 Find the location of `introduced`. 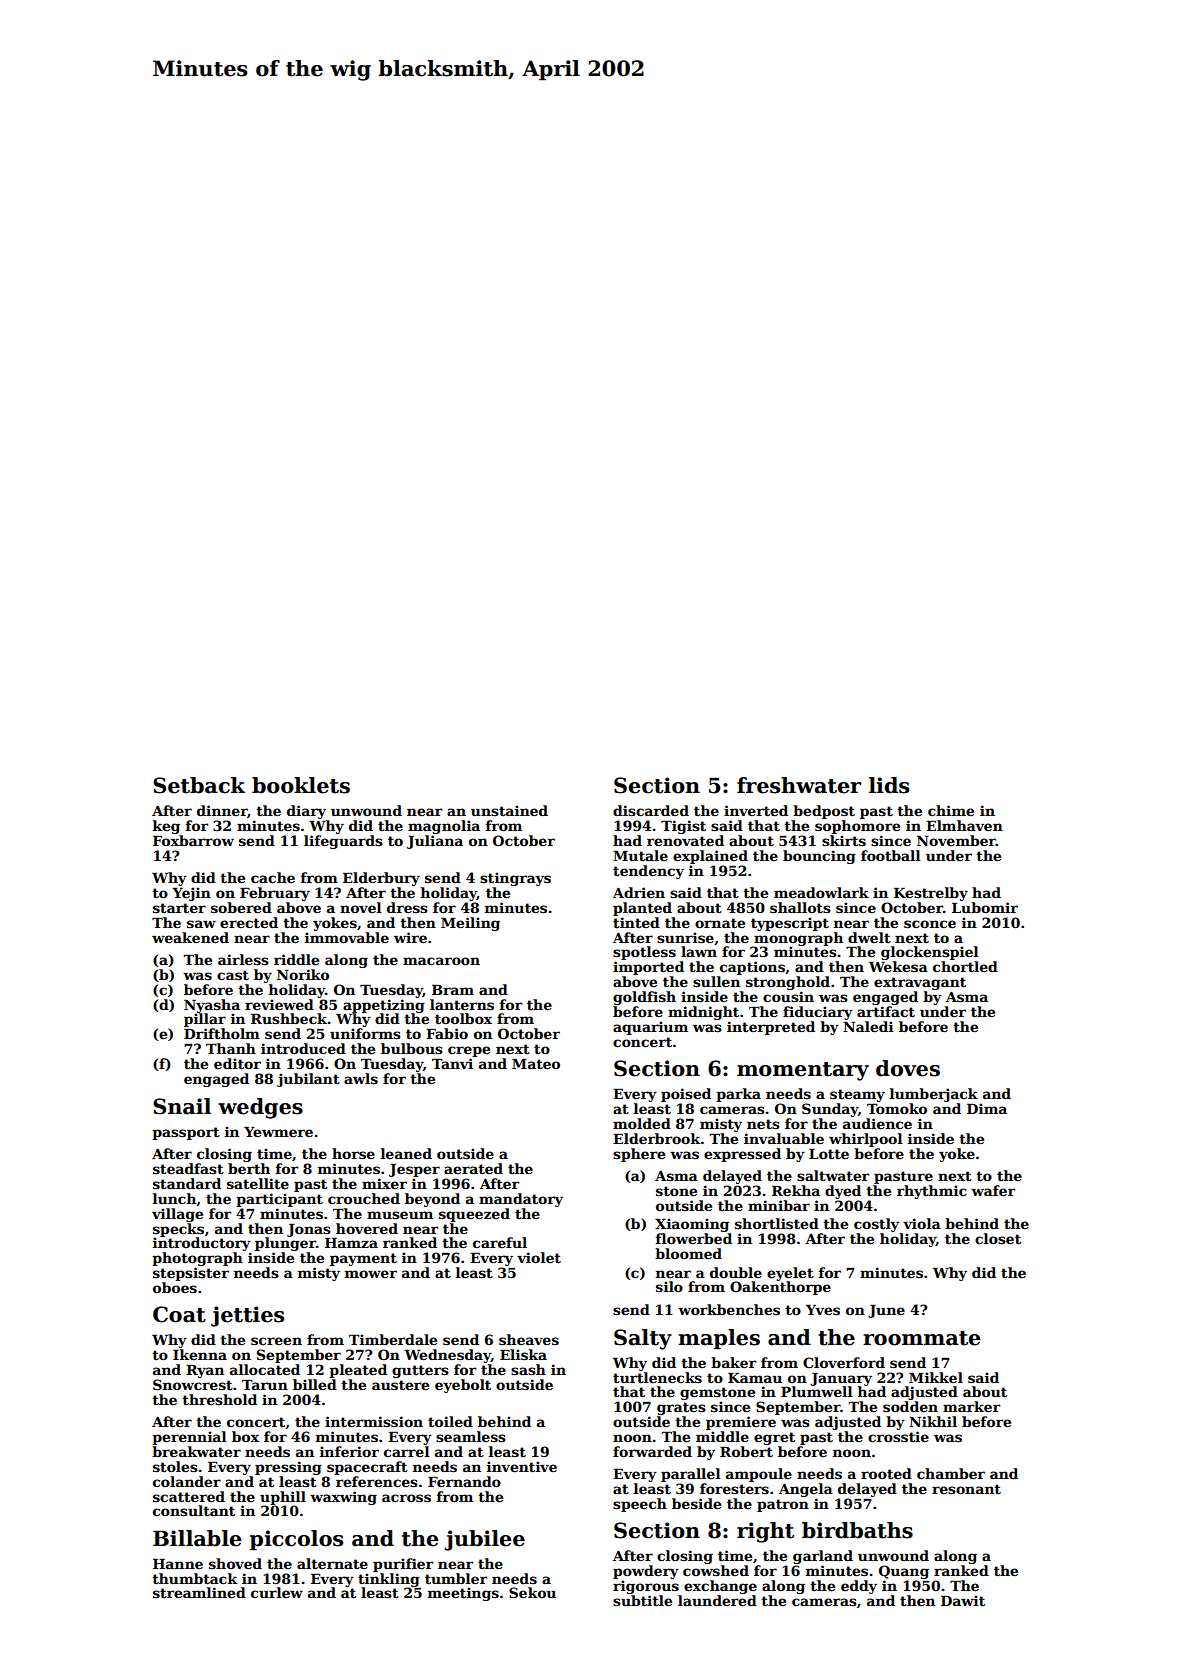

introduced is located at coordinates (303, 1048).
